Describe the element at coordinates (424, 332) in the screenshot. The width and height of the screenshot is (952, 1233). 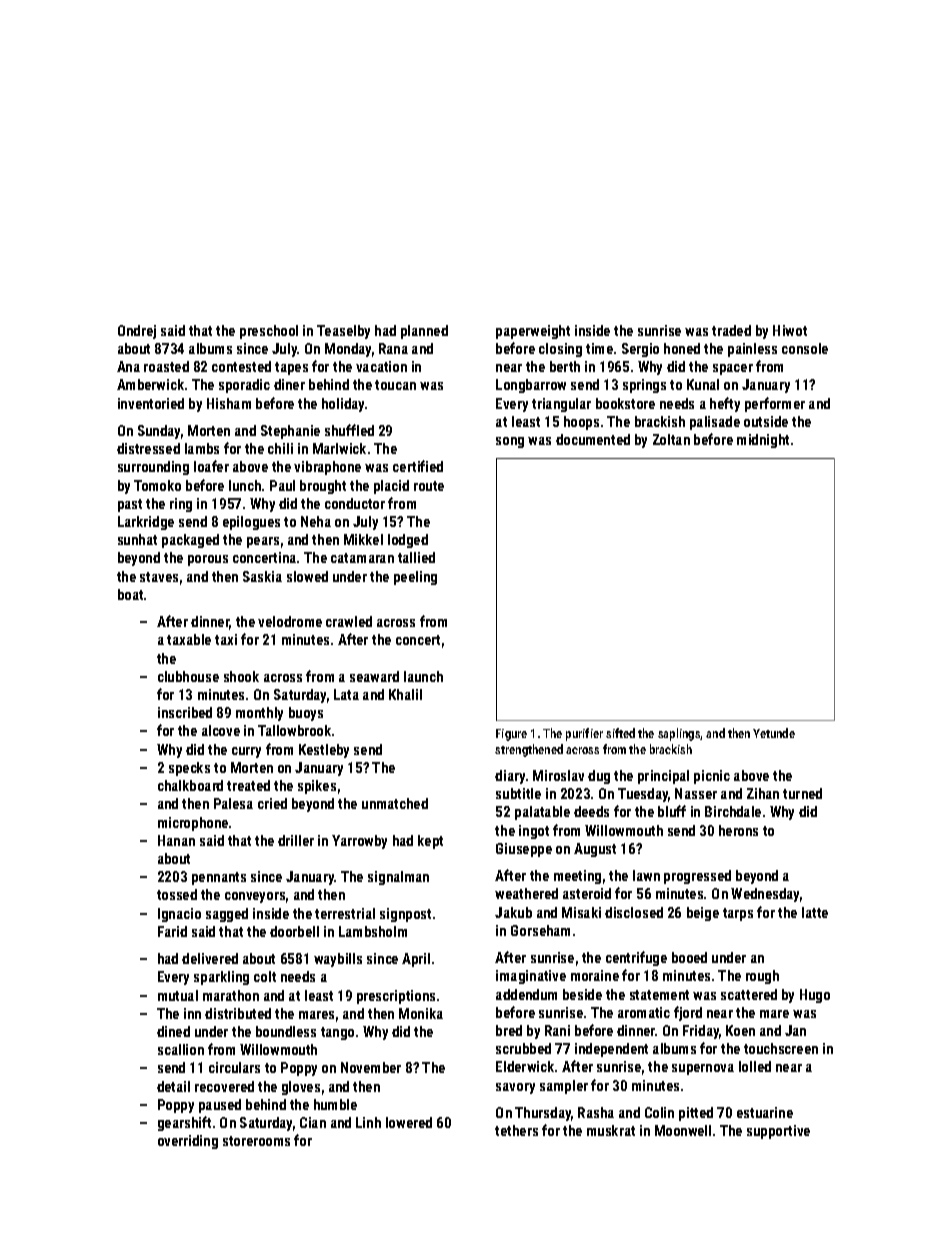
I see `planned` at that location.
